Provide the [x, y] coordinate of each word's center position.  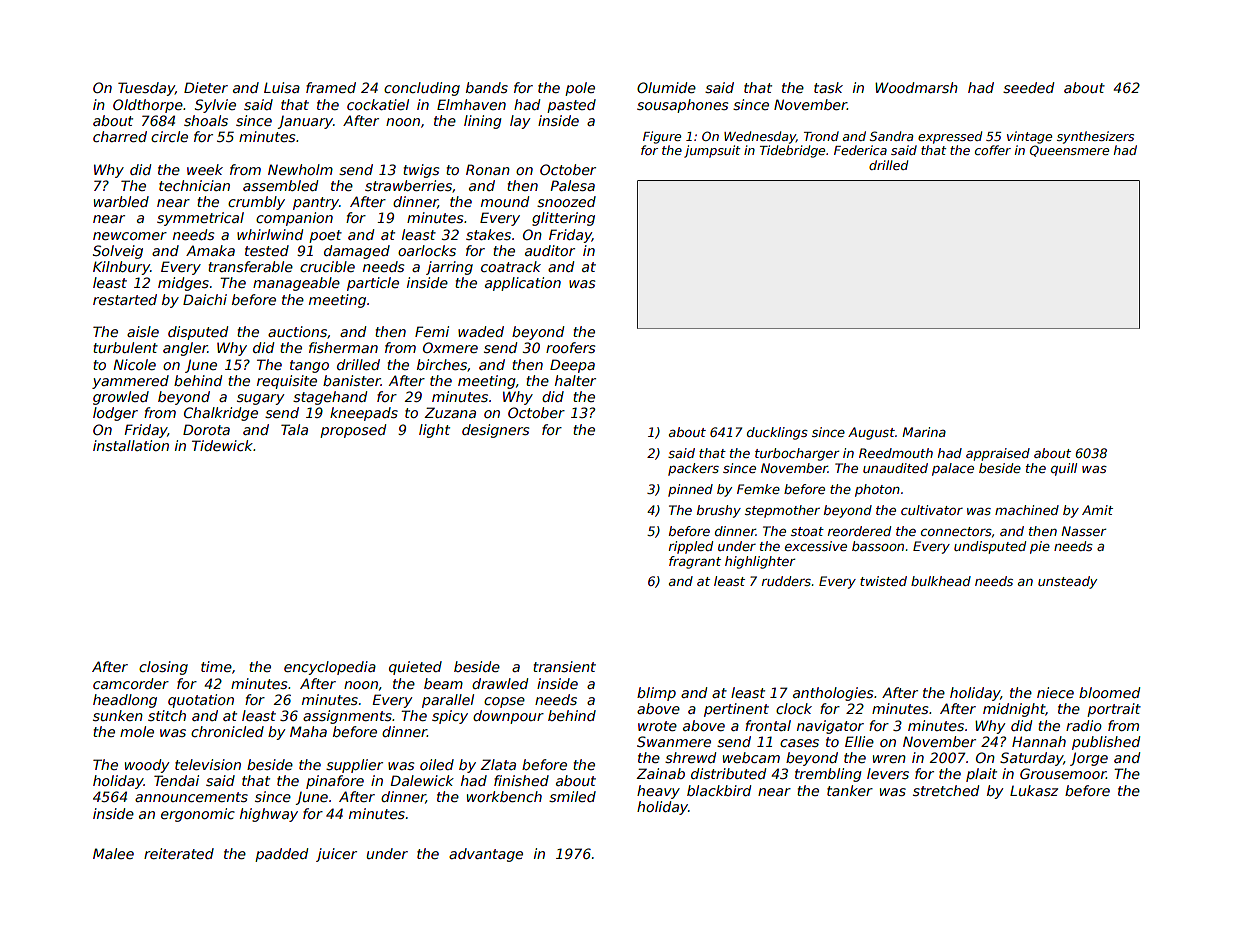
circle [169, 136]
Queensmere [1069, 151]
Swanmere [674, 741]
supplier [354, 766]
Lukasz [1034, 790]
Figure [662, 137]
